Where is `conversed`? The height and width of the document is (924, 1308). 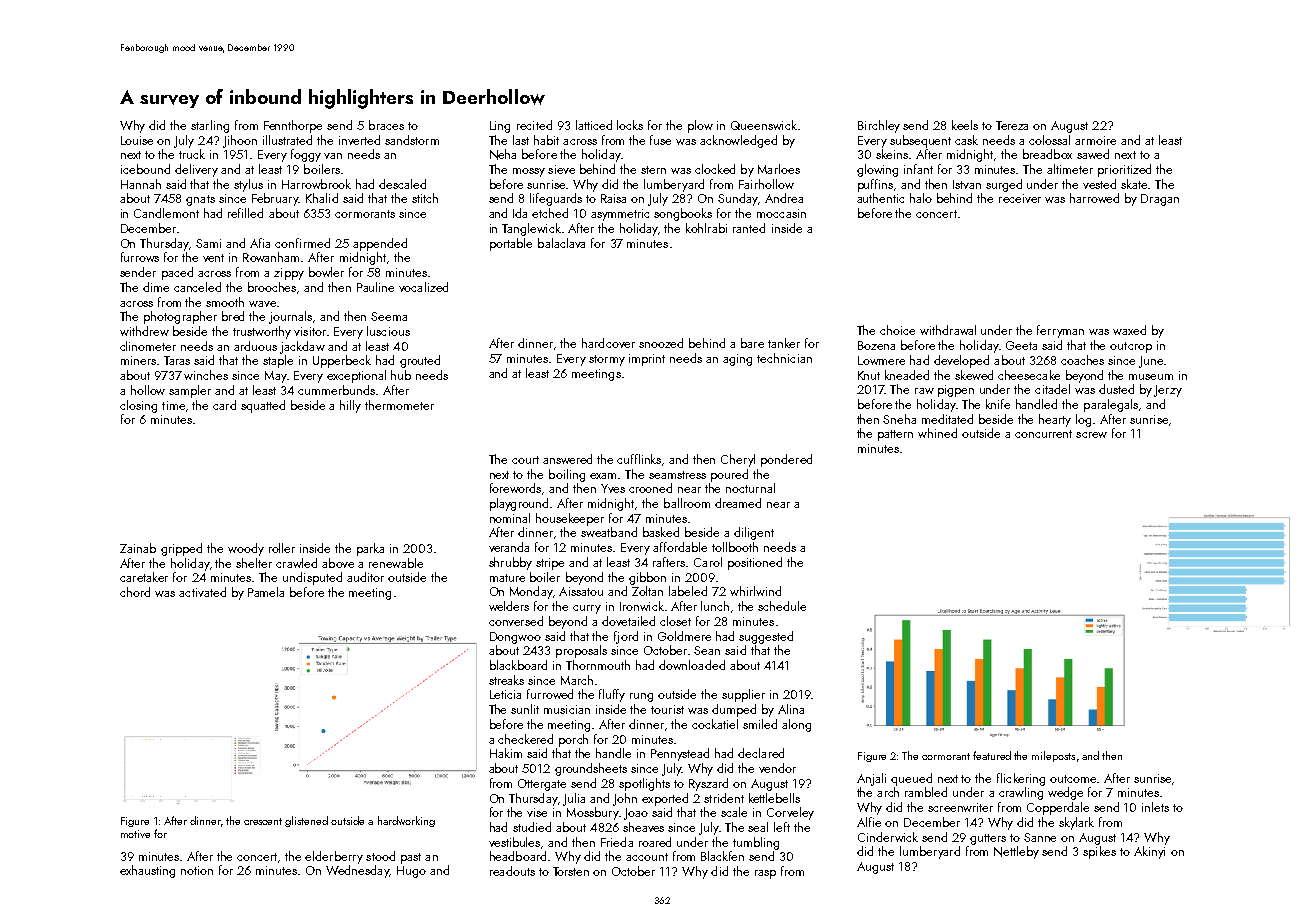 conversed is located at coordinates (516, 621).
